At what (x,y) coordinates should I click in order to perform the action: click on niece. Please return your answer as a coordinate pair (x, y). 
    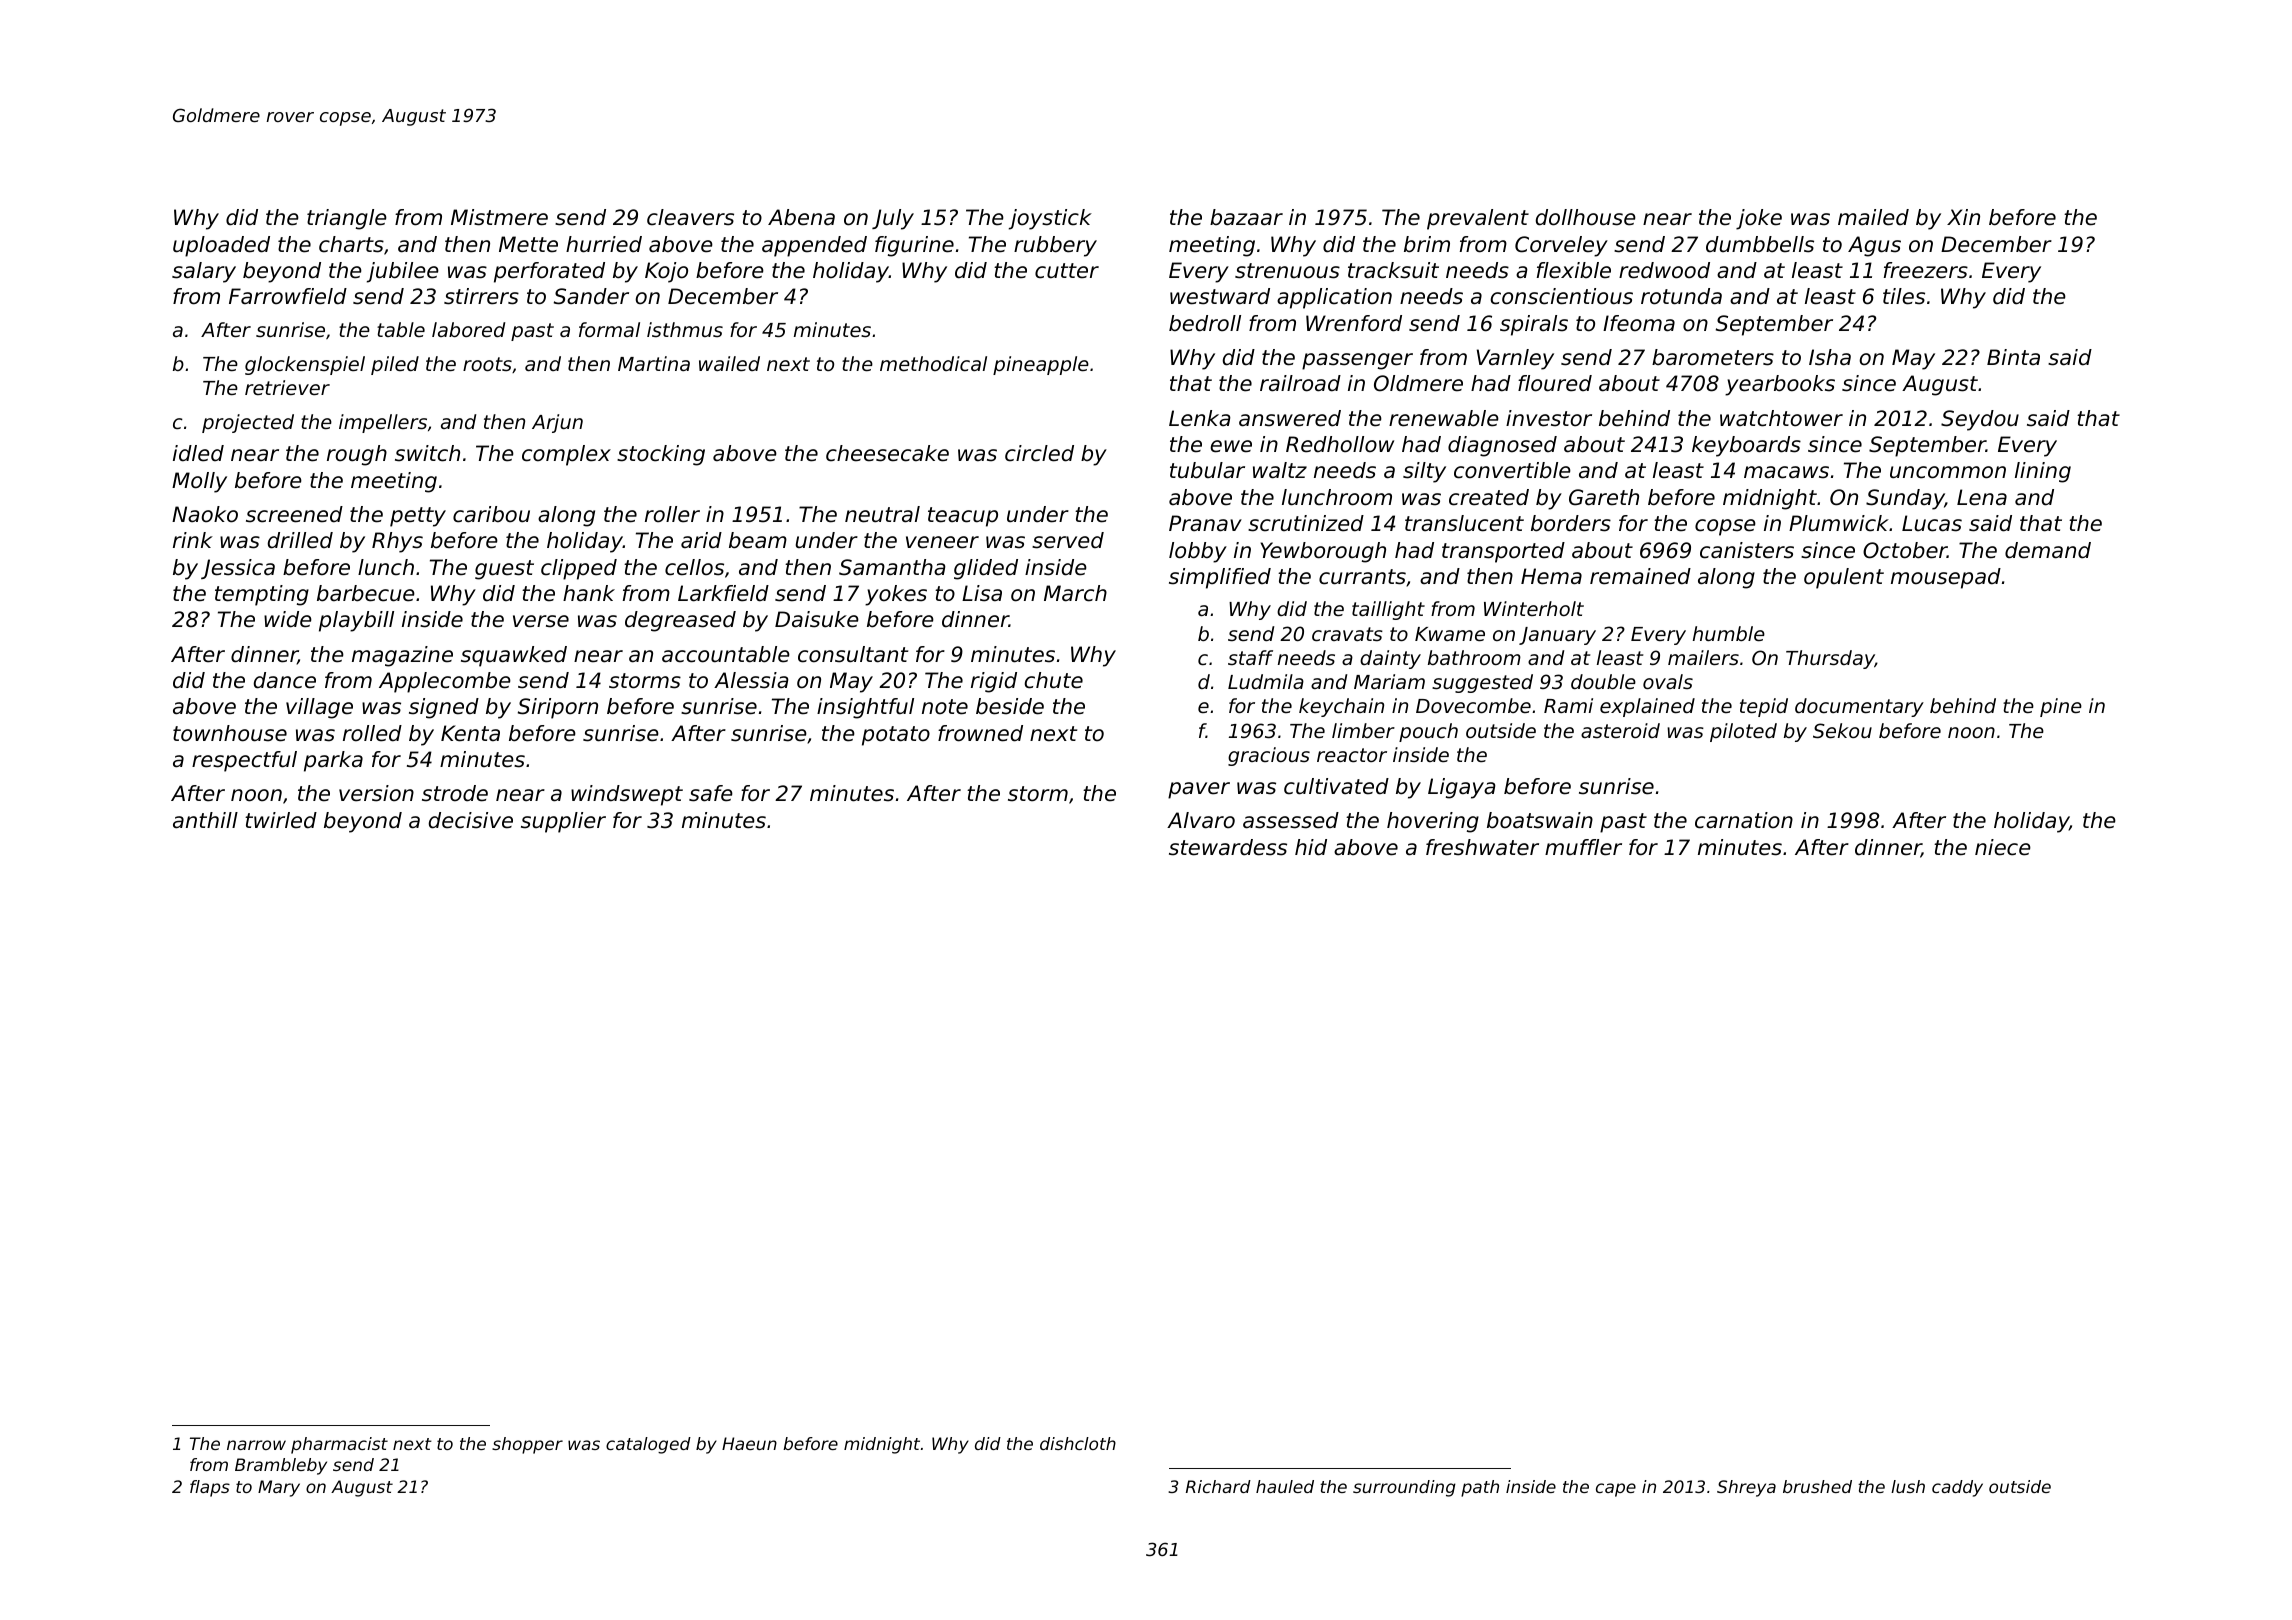
    Looking at the image, I should click on (2003, 847).
